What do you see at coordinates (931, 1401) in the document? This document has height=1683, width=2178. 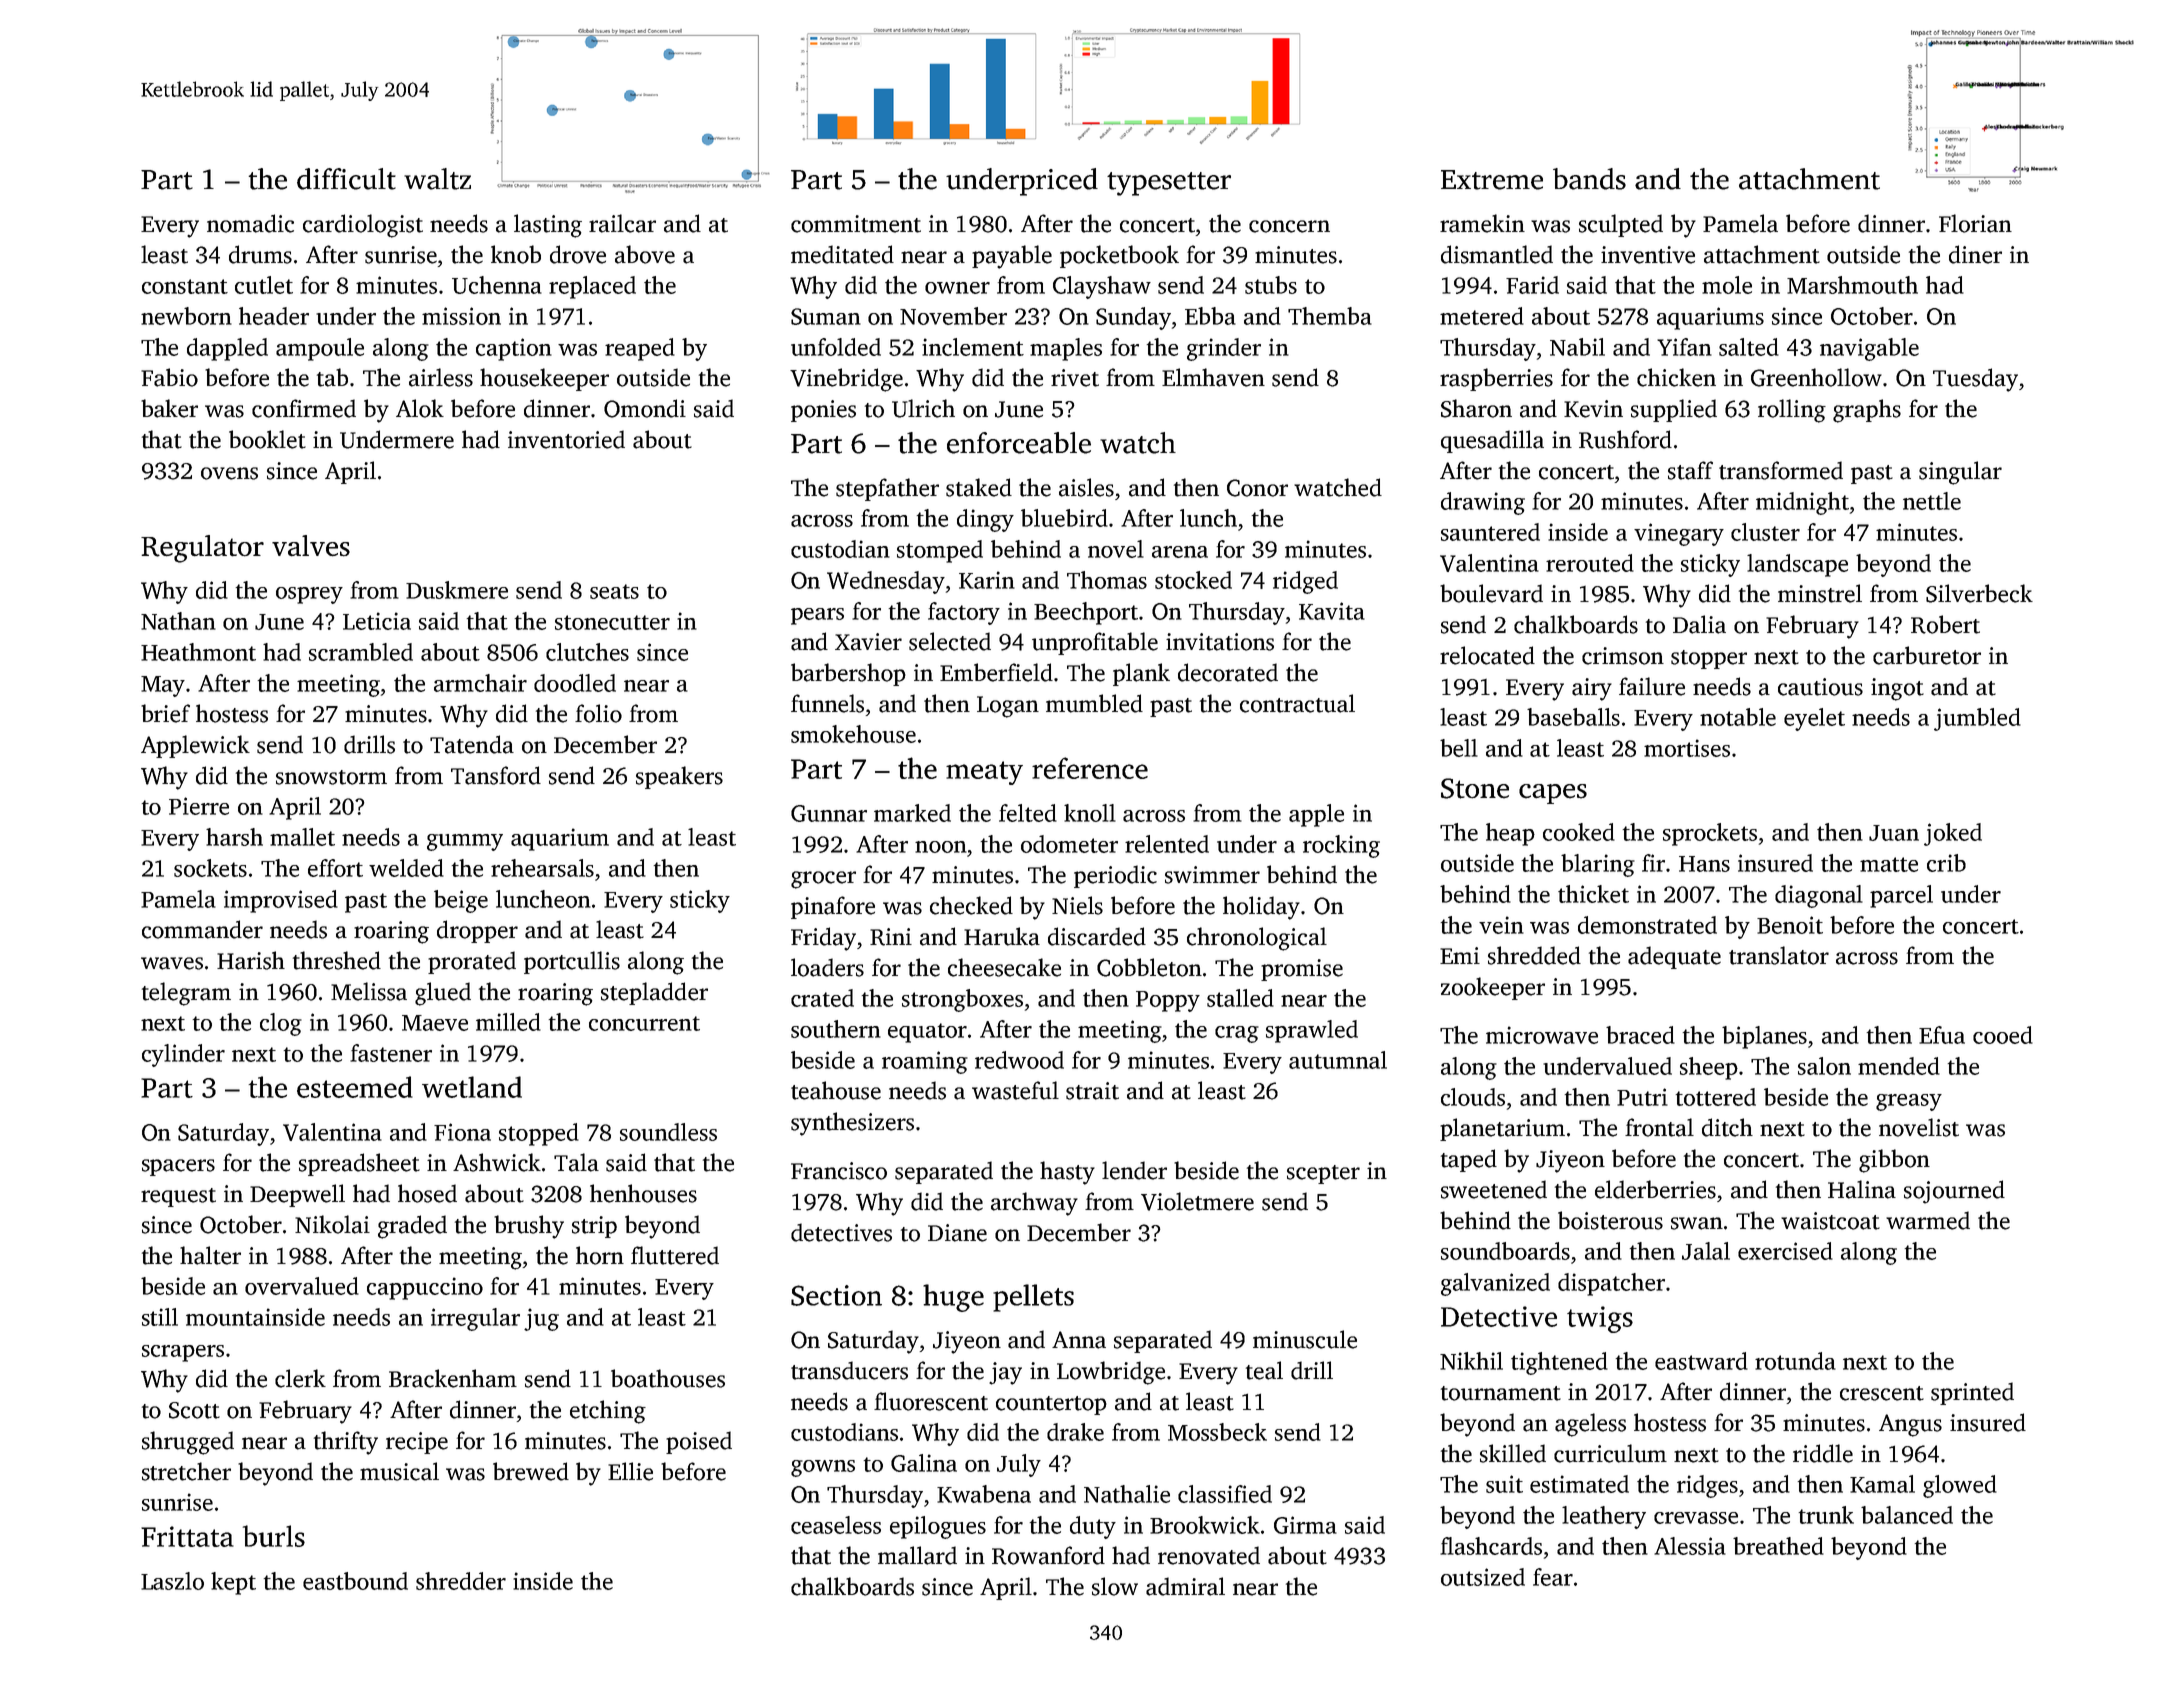 I see `fluorescent` at bounding box center [931, 1401].
